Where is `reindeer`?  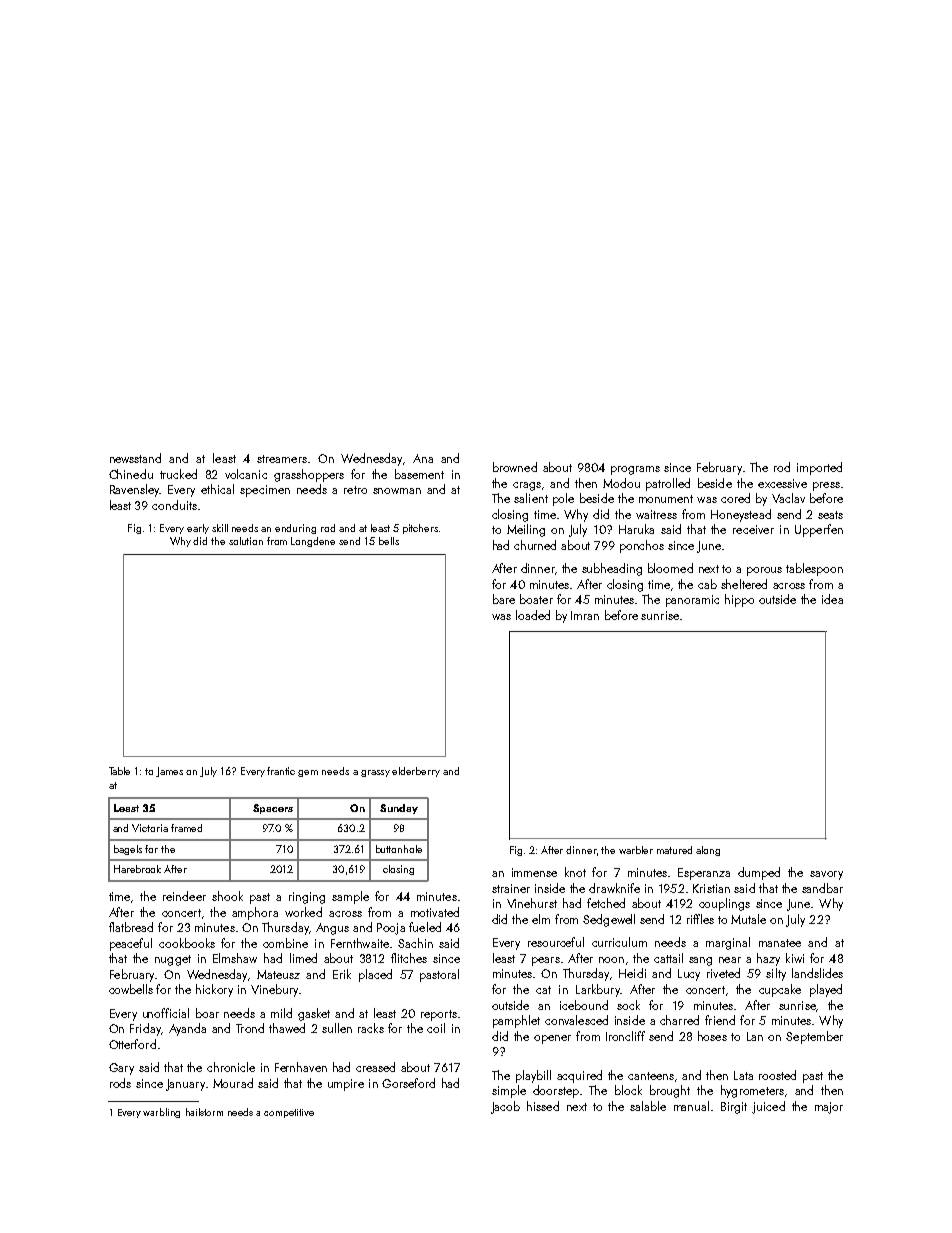 reindeer is located at coordinates (184, 896).
